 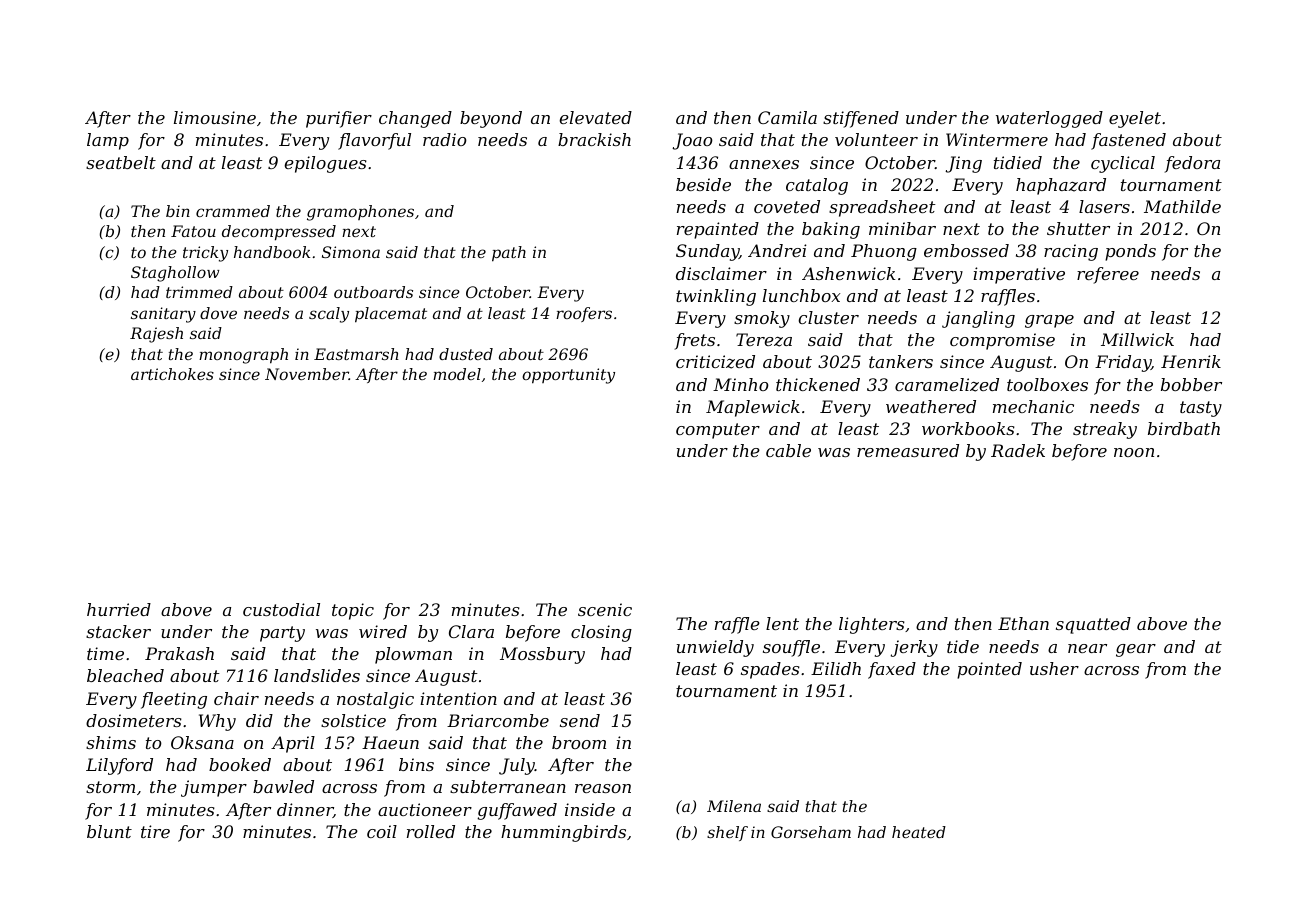 I want to click on time, so click(x=105, y=653).
